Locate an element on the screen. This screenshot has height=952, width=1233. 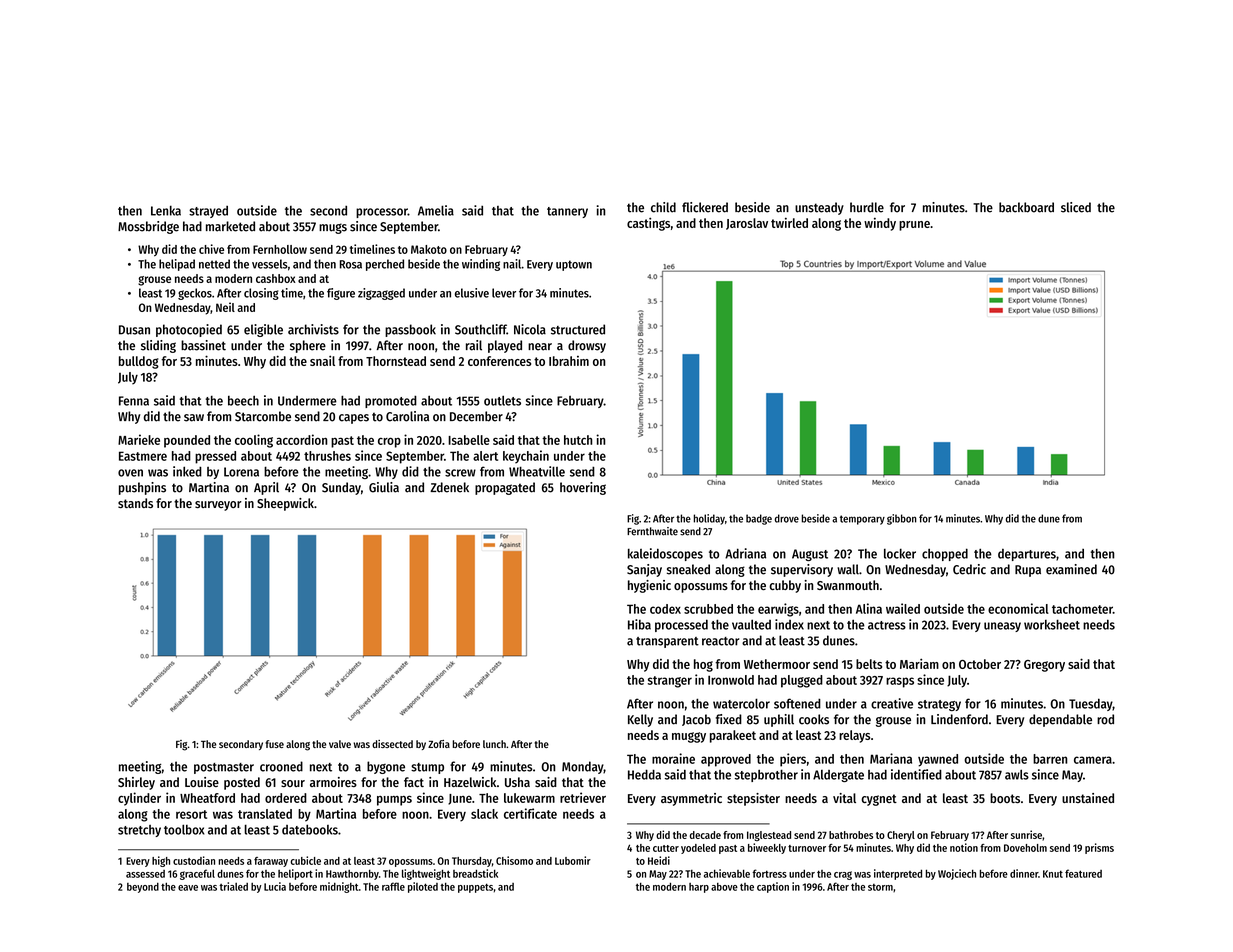
helipad is located at coordinates (177, 265).
